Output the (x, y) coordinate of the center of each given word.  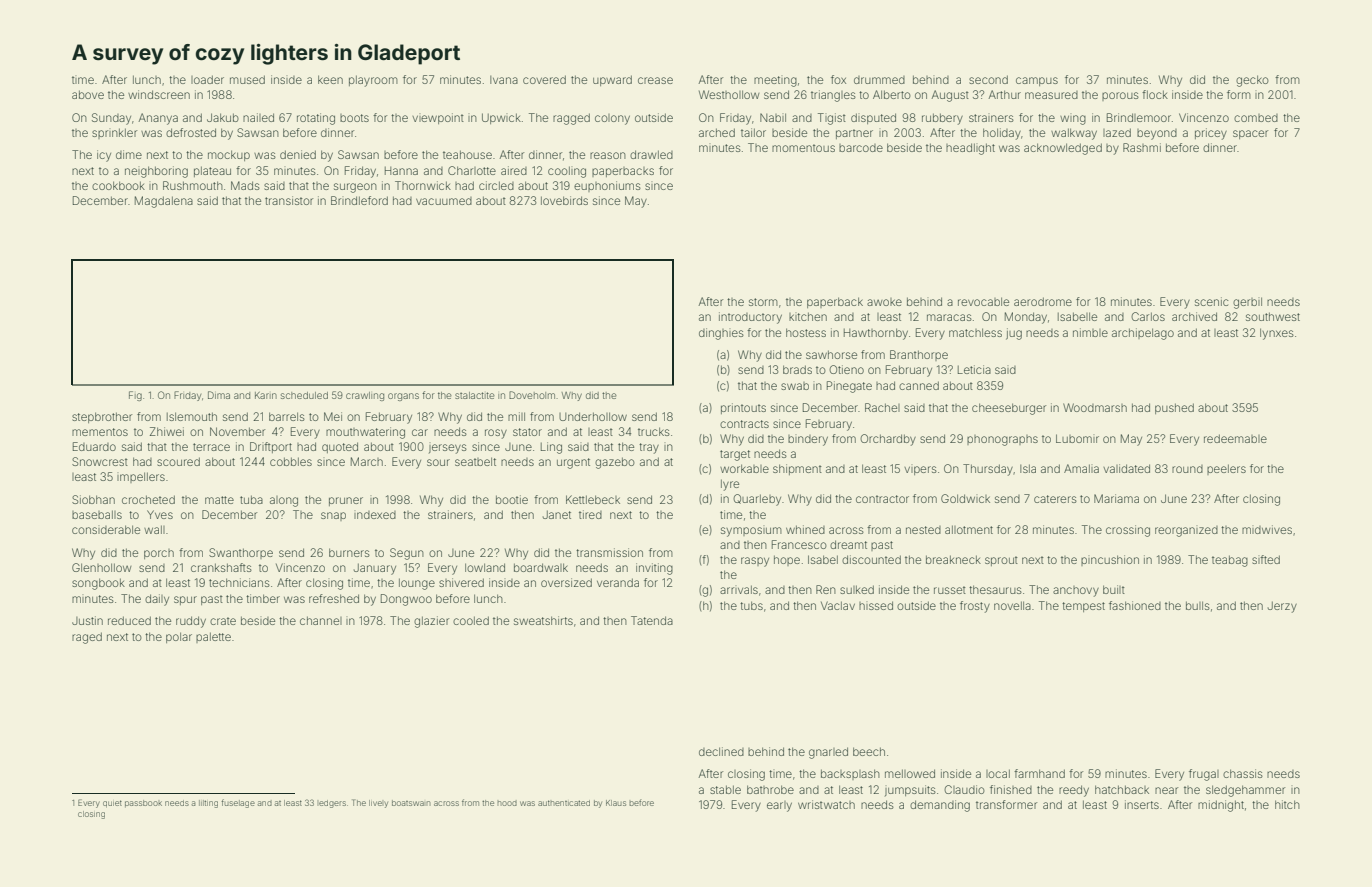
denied (298, 154)
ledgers (332, 804)
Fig (135, 396)
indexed (375, 515)
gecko (1252, 81)
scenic (1211, 301)
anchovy (1076, 591)
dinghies (721, 334)
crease (655, 80)
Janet (557, 514)
